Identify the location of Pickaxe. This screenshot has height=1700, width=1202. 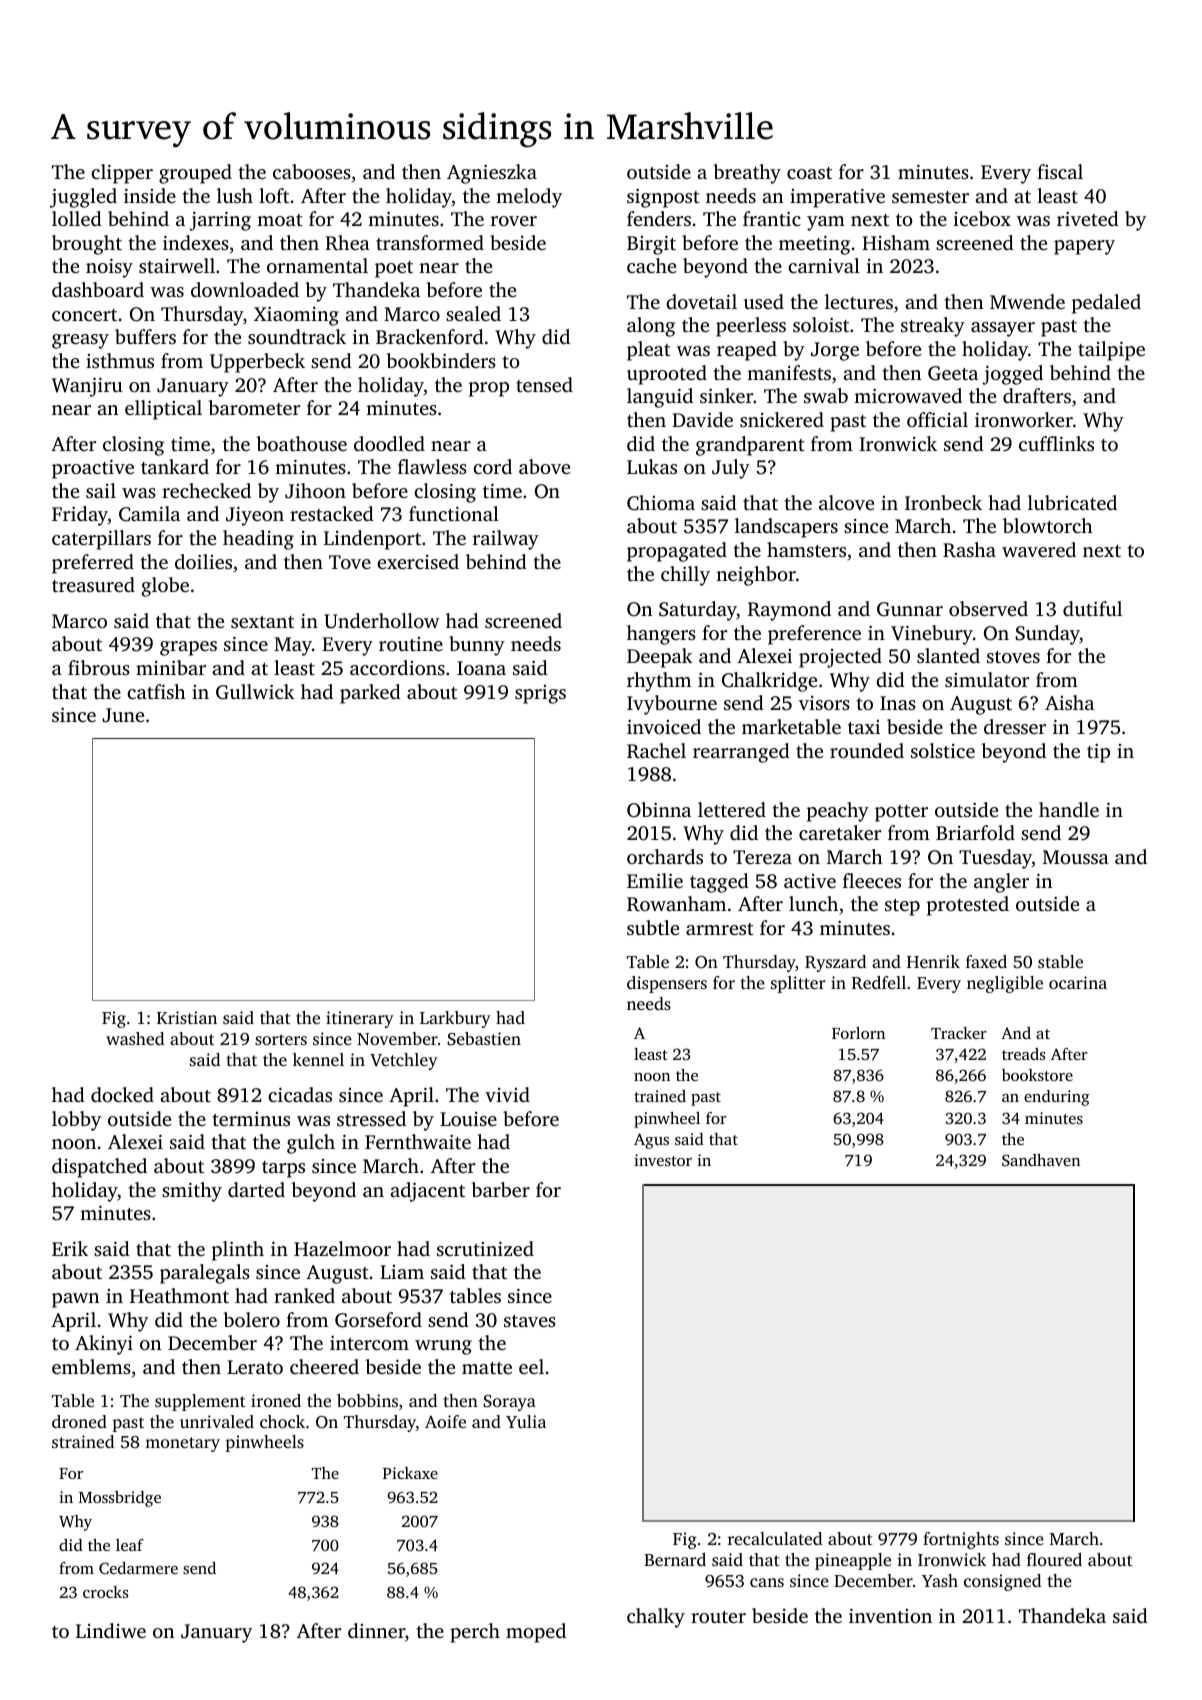
(410, 1473).
